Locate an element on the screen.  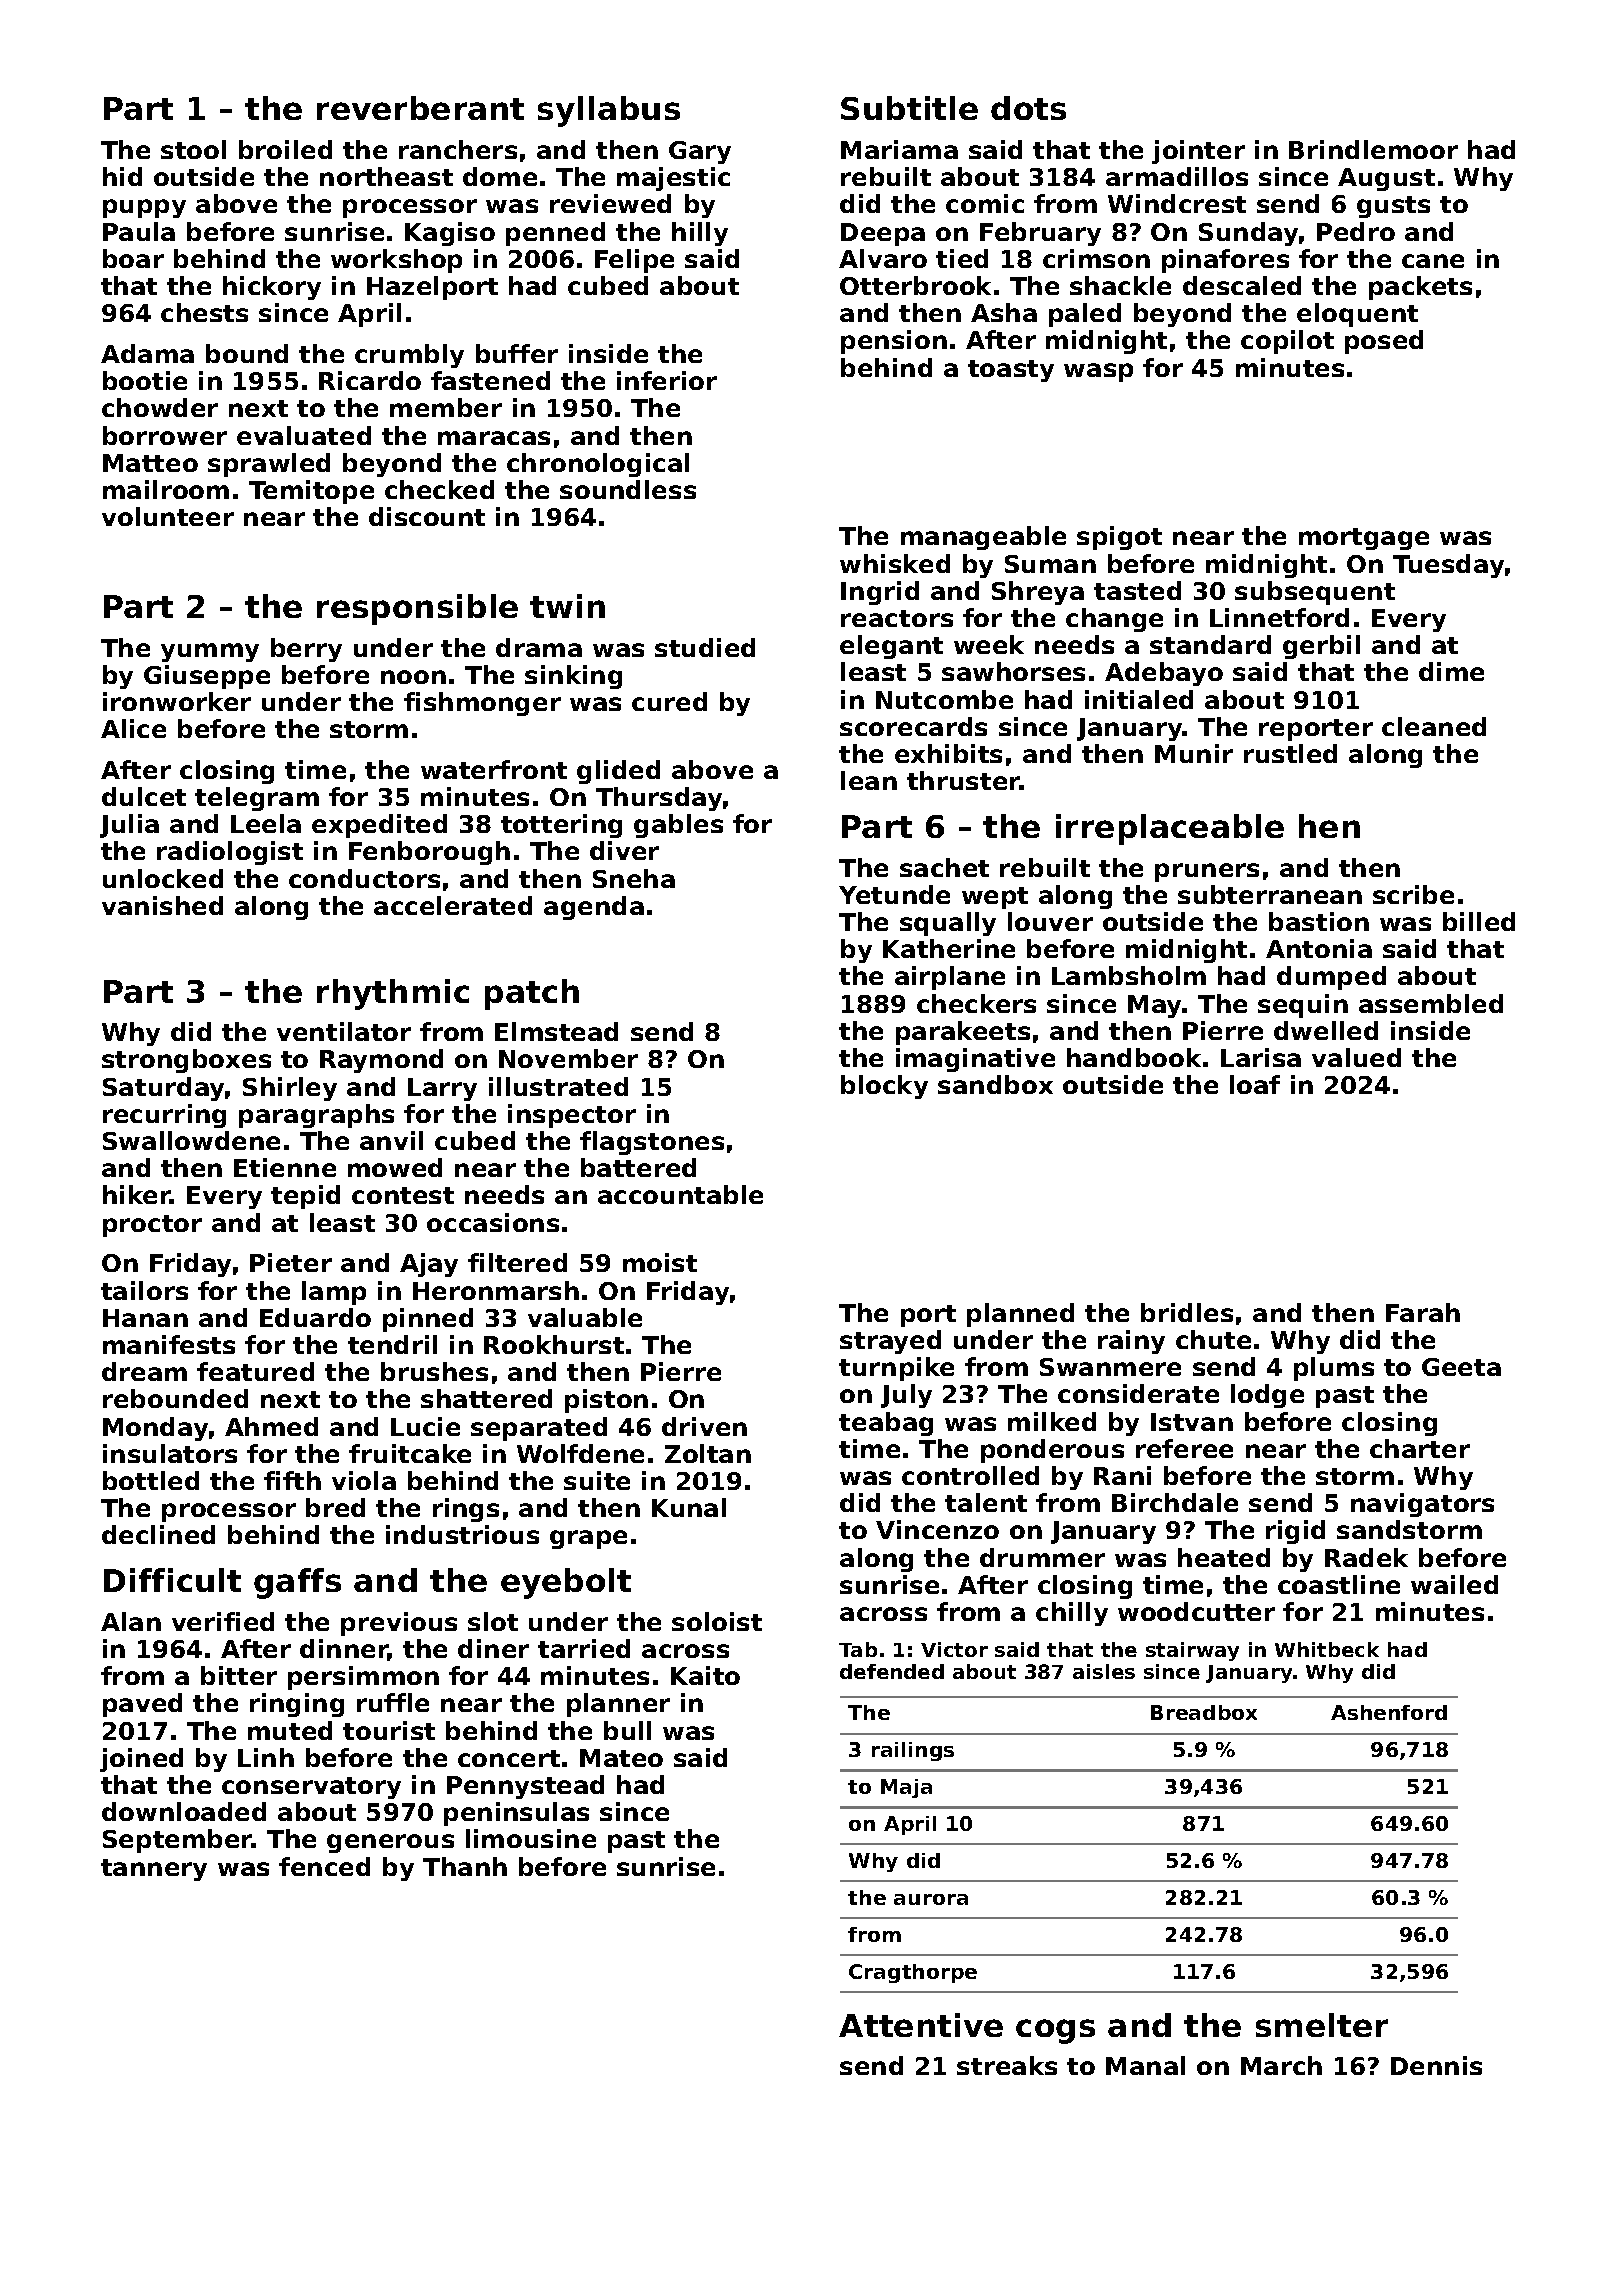
accelerated is located at coordinates (453, 905).
